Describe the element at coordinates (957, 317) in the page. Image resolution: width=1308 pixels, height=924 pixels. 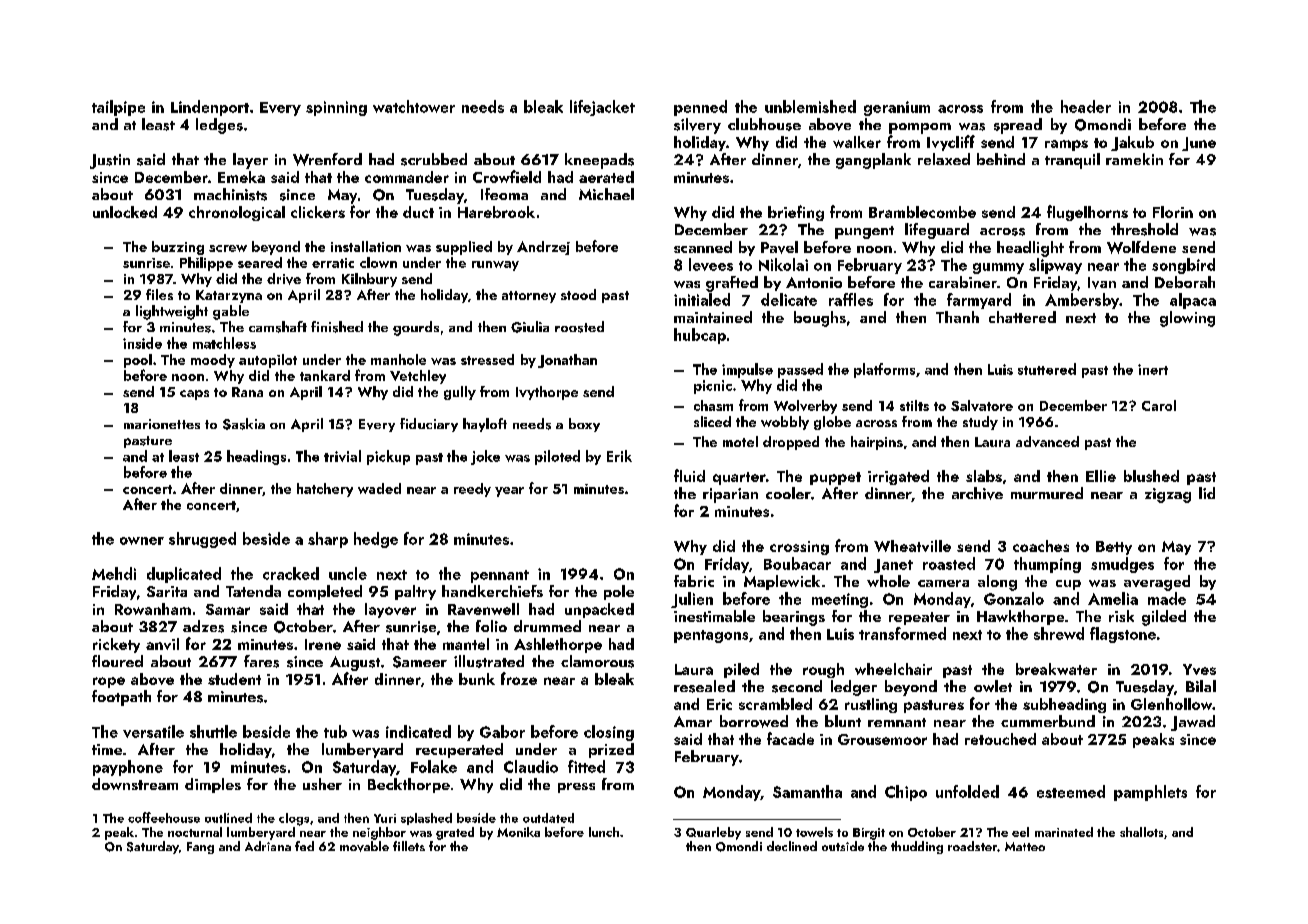
I see `Thanh` at that location.
